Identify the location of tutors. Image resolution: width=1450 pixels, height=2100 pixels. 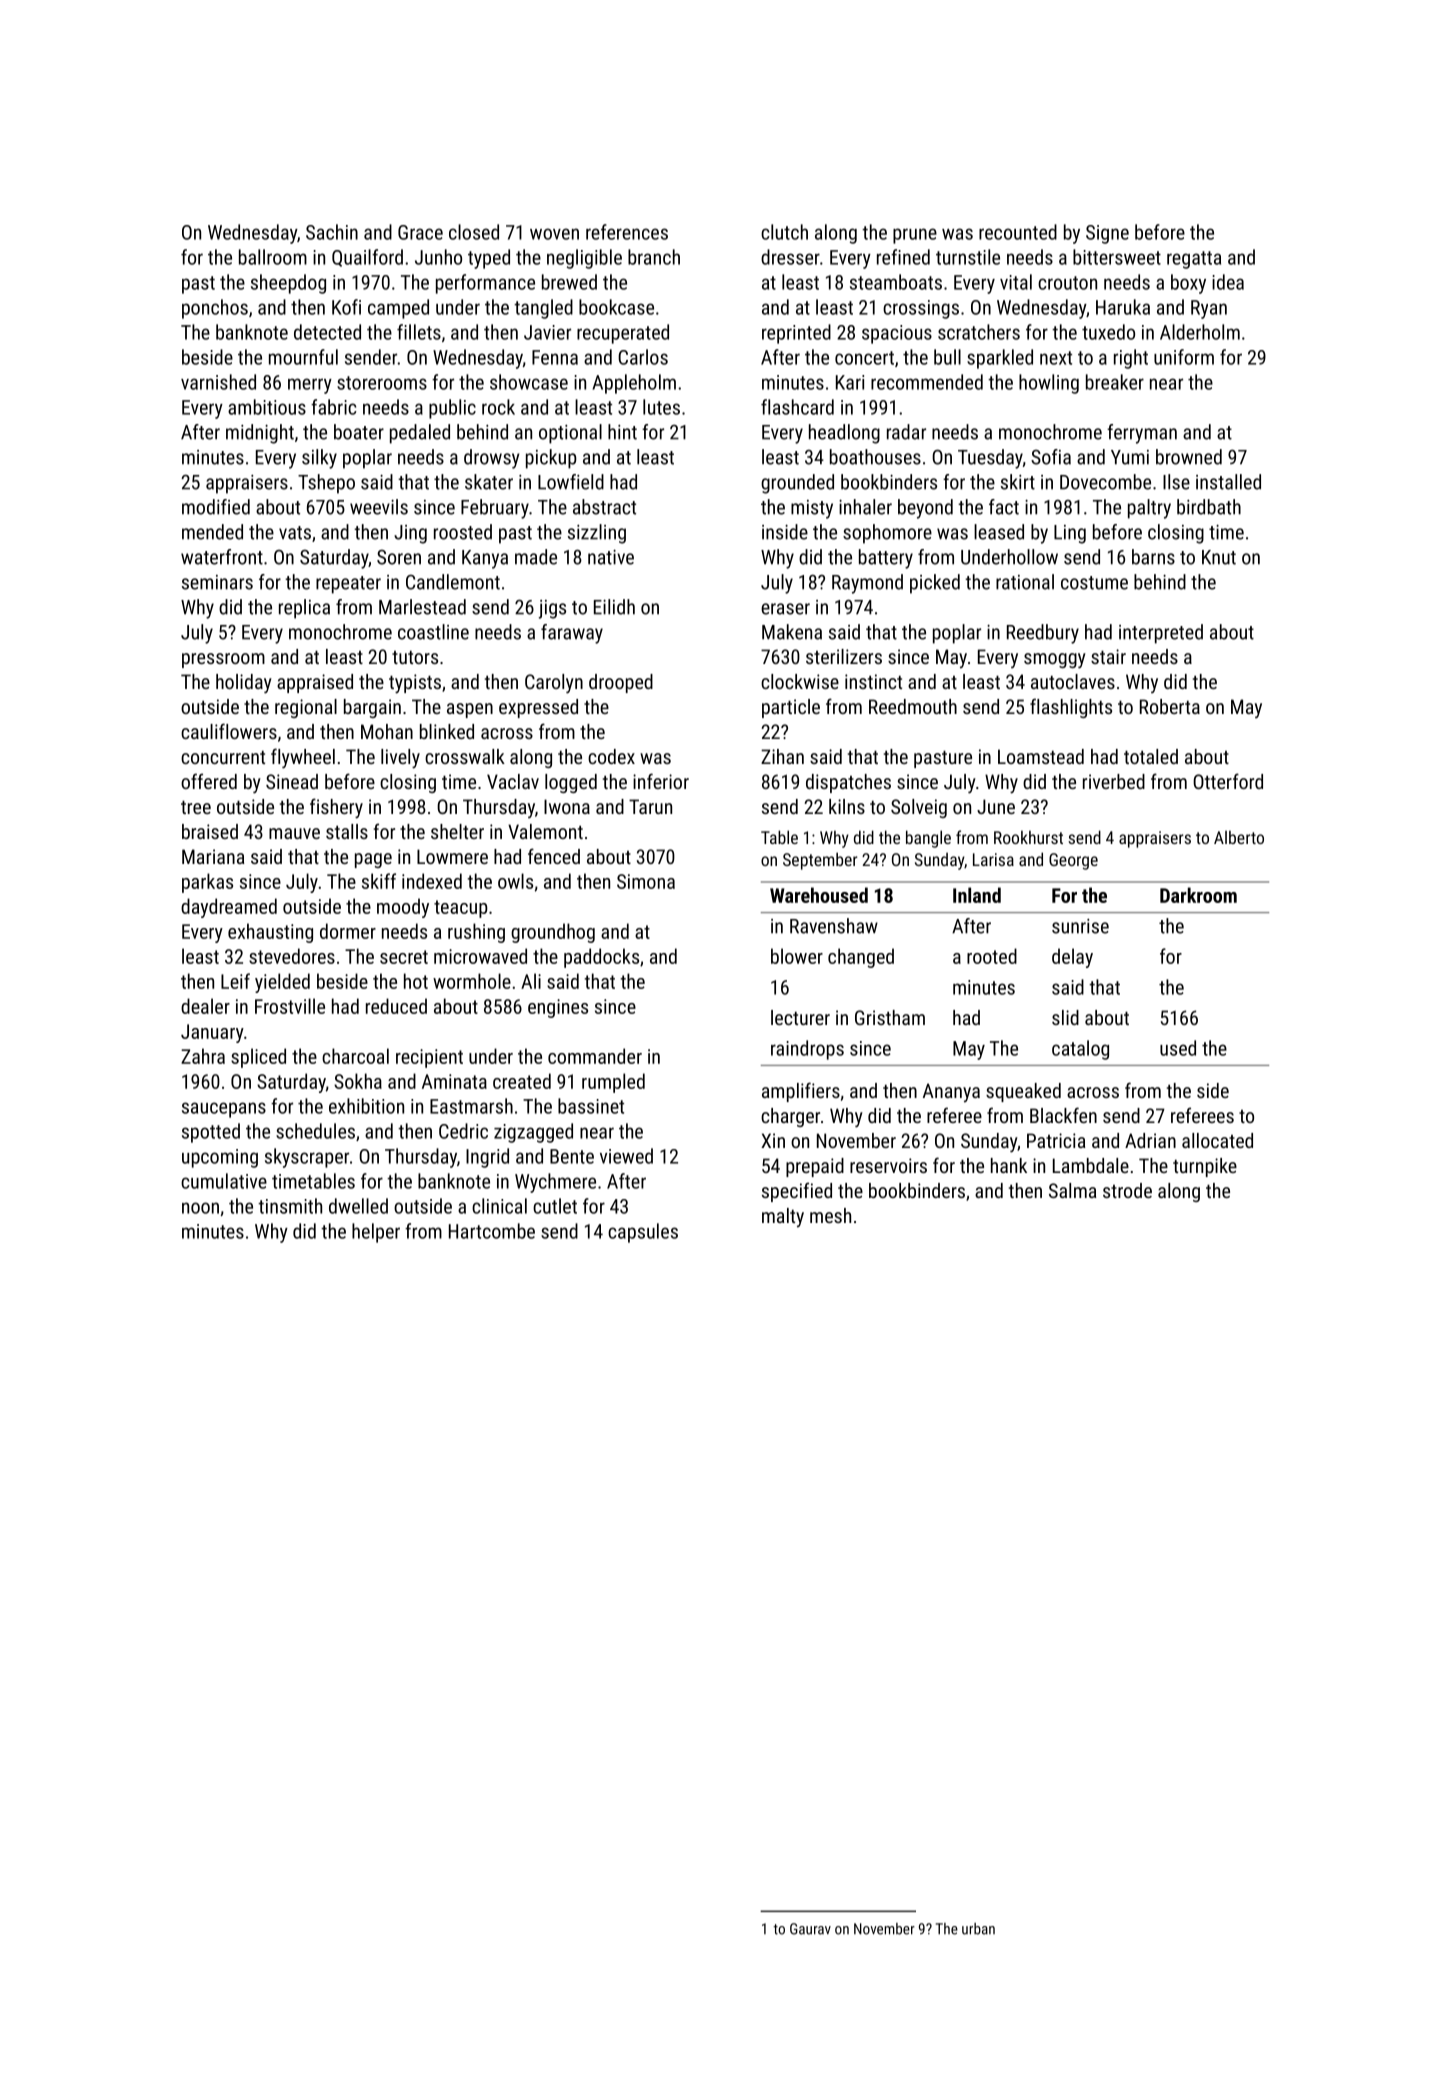
(415, 657).
